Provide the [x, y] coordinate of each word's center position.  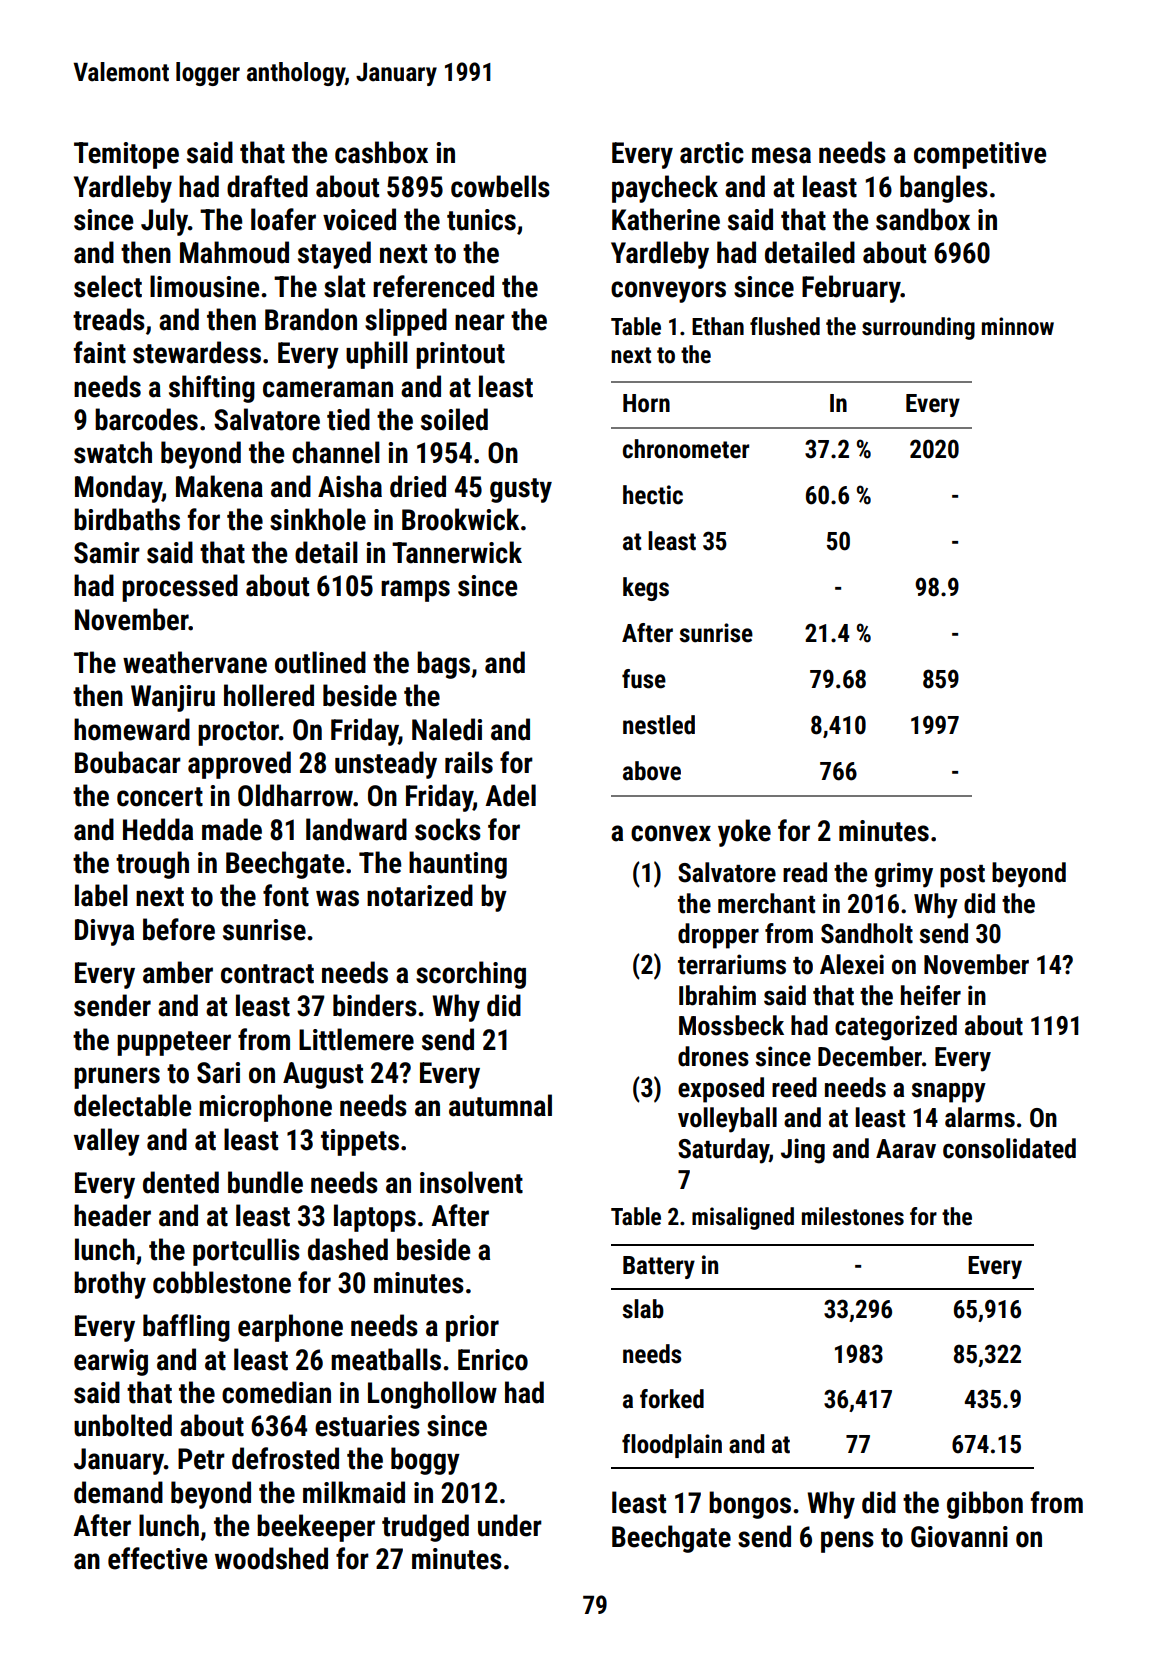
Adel [510, 795]
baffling [186, 1328]
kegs [646, 589]
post [962, 876]
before [179, 929]
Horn [646, 403]
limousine [204, 286]
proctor [238, 733]
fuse [644, 679]
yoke [744, 833]
